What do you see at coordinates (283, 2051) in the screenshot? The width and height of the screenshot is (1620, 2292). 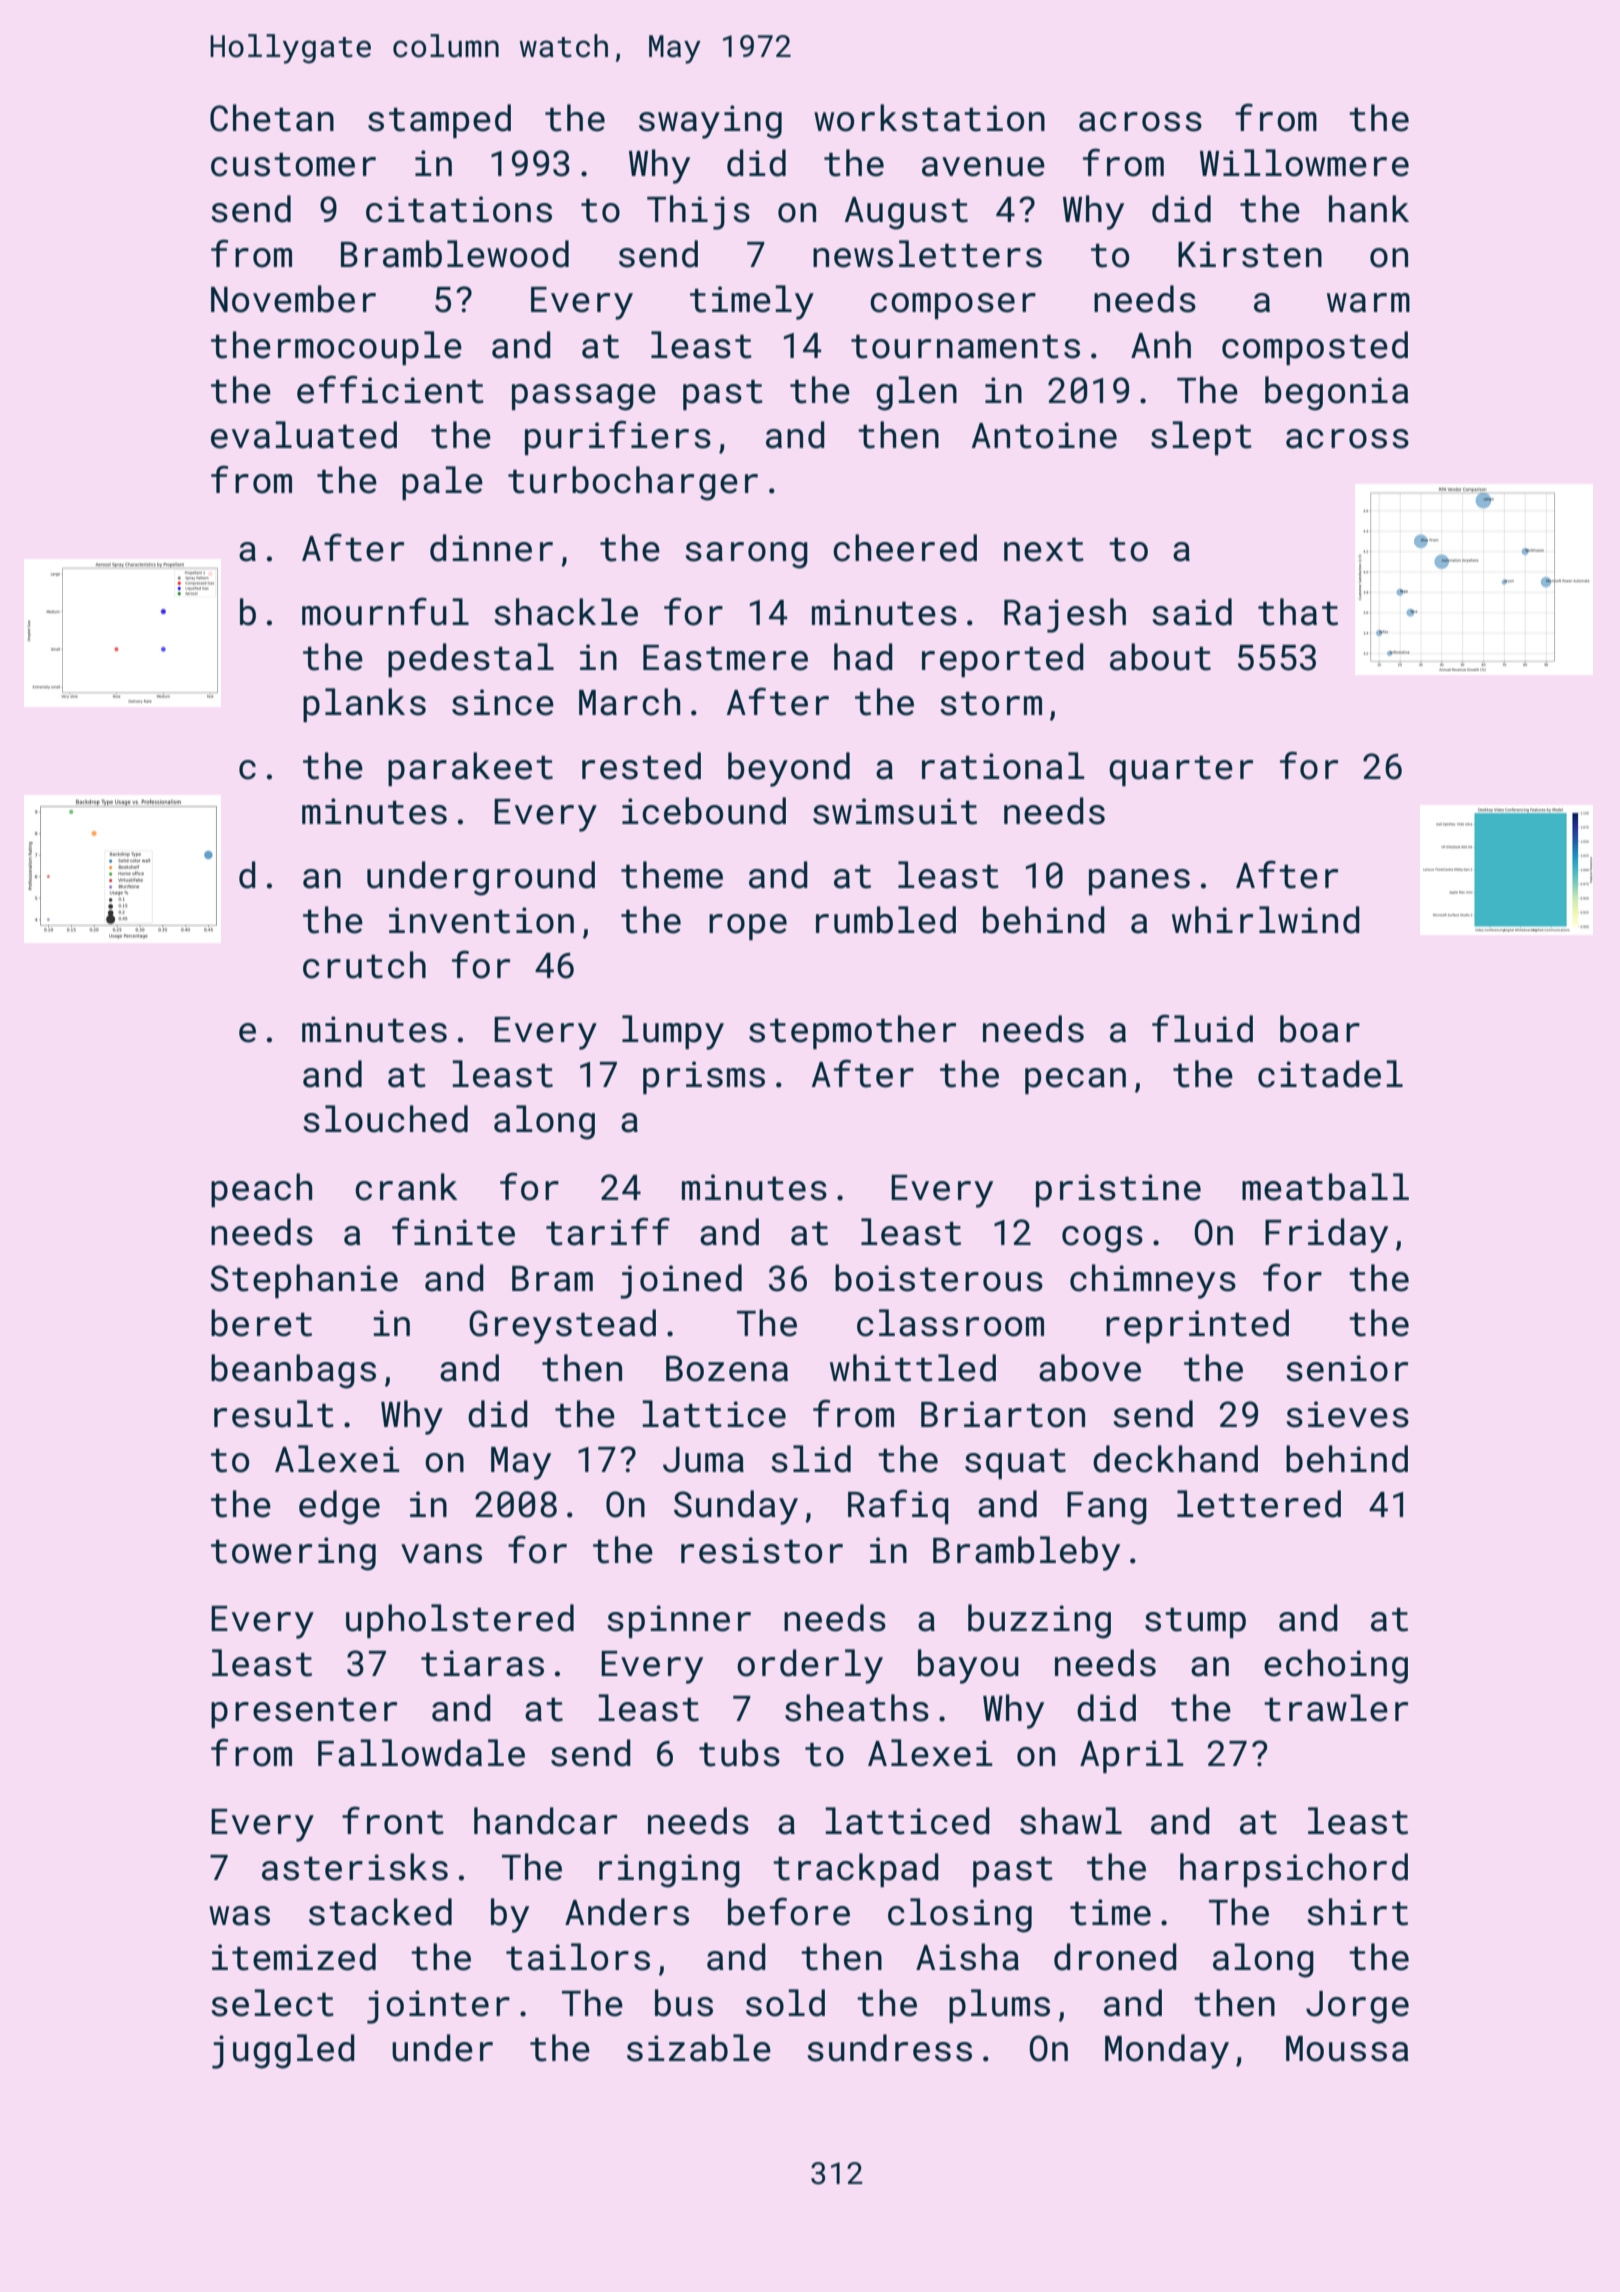 I see `juggled` at bounding box center [283, 2051].
